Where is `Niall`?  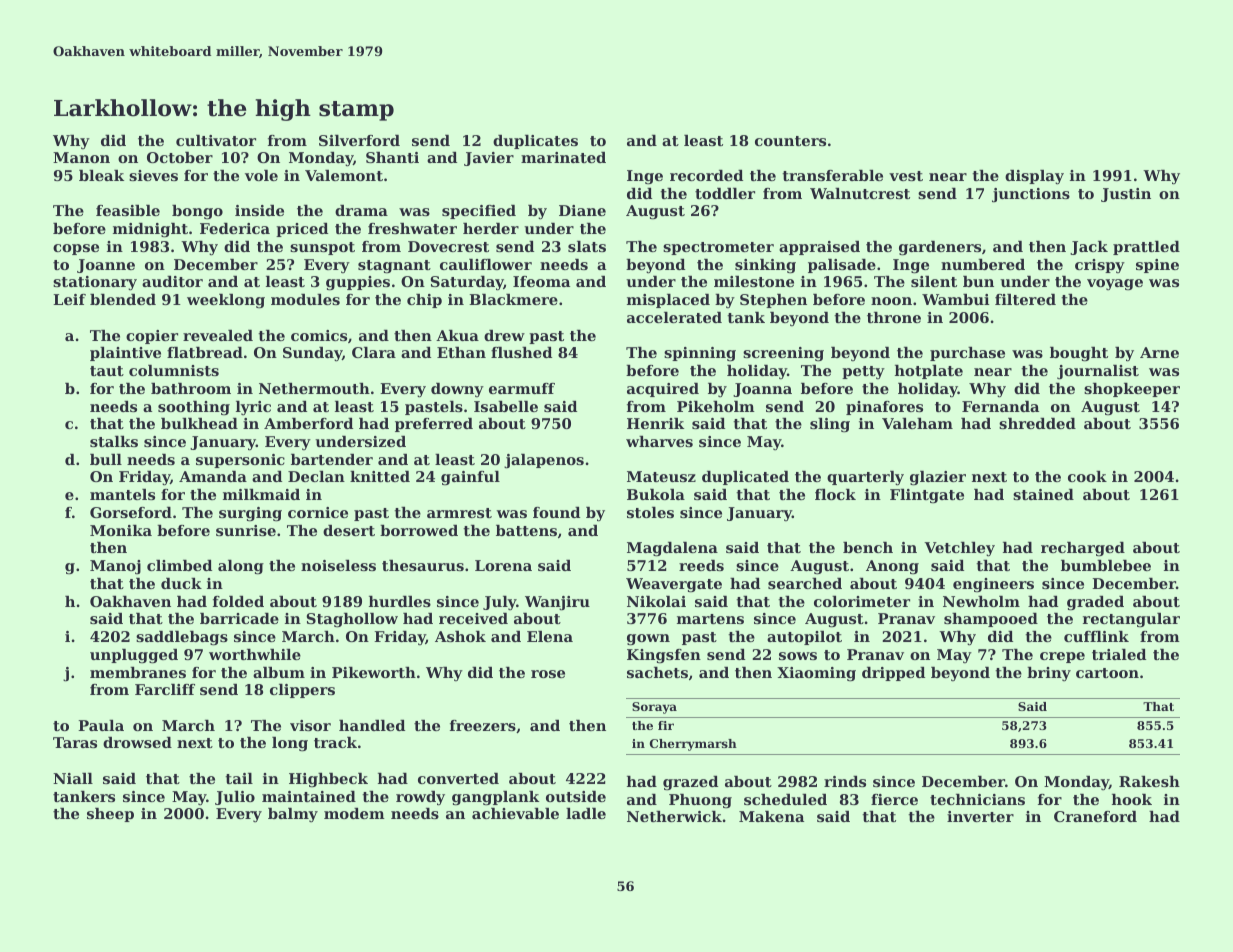
Niall is located at coordinates (73, 778).
